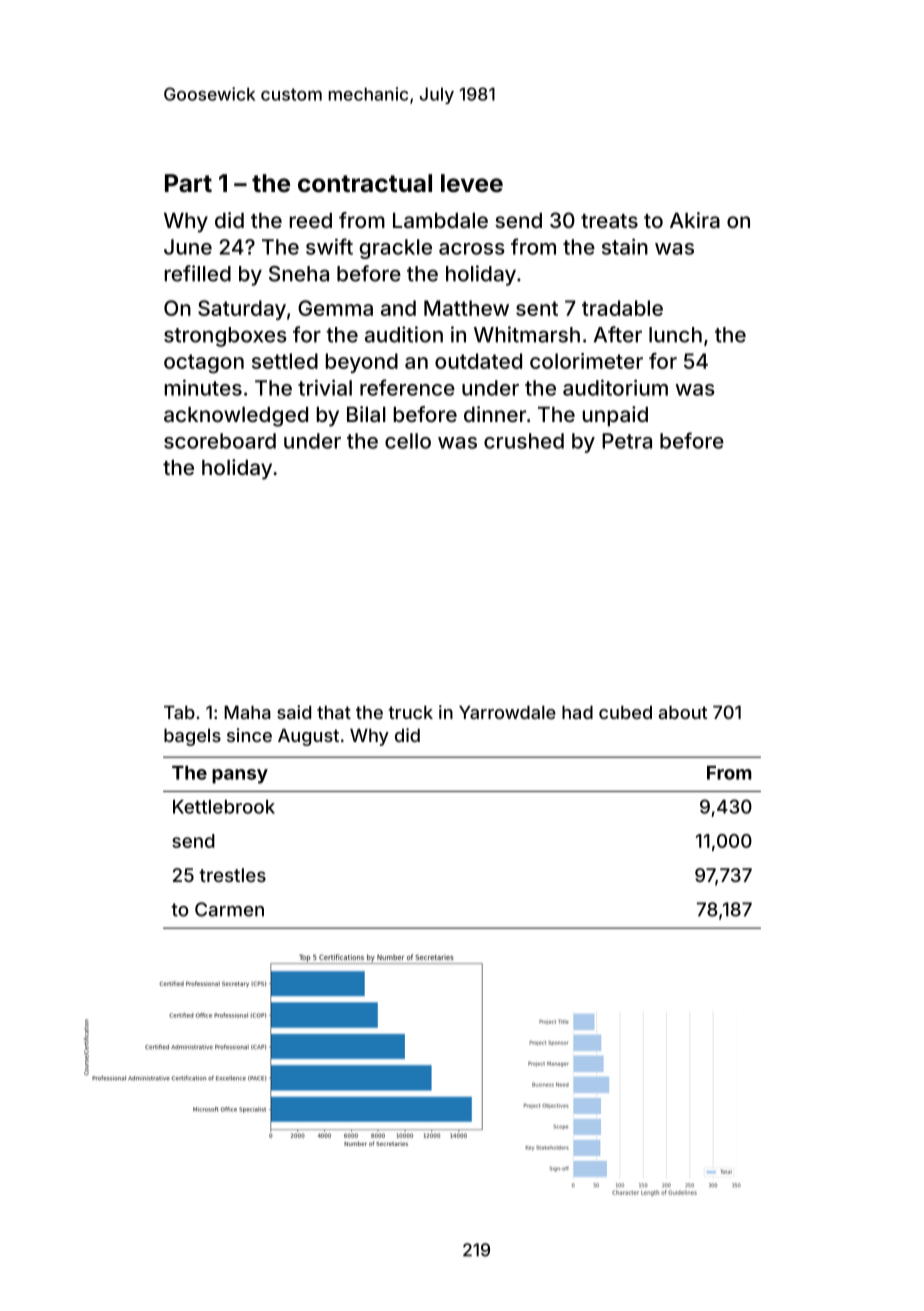 The width and height of the screenshot is (924, 1311). What do you see at coordinates (472, 183) in the screenshot?
I see `levee` at bounding box center [472, 183].
